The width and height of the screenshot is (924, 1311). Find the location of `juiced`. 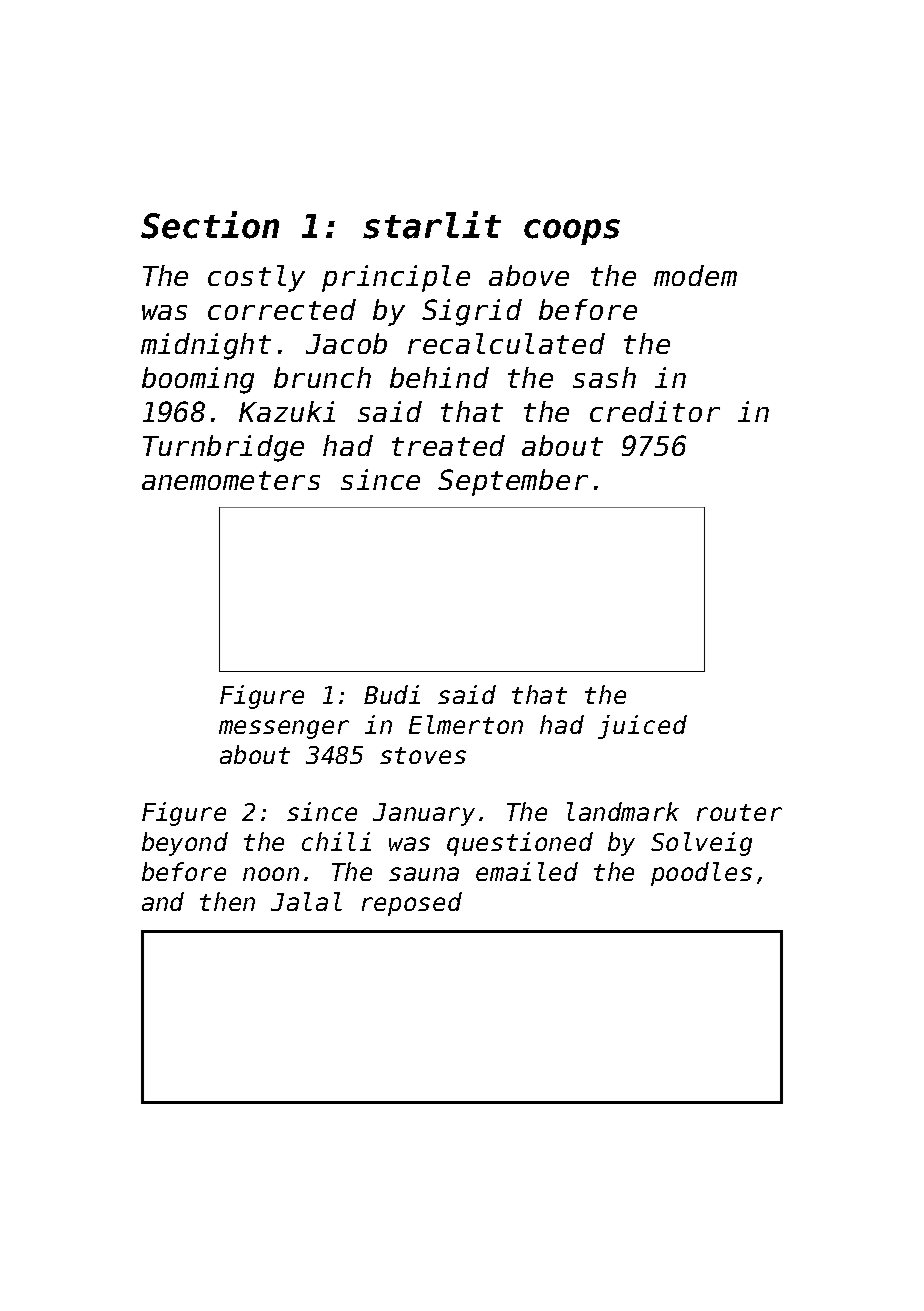

juiced is located at coordinates (642, 727).
